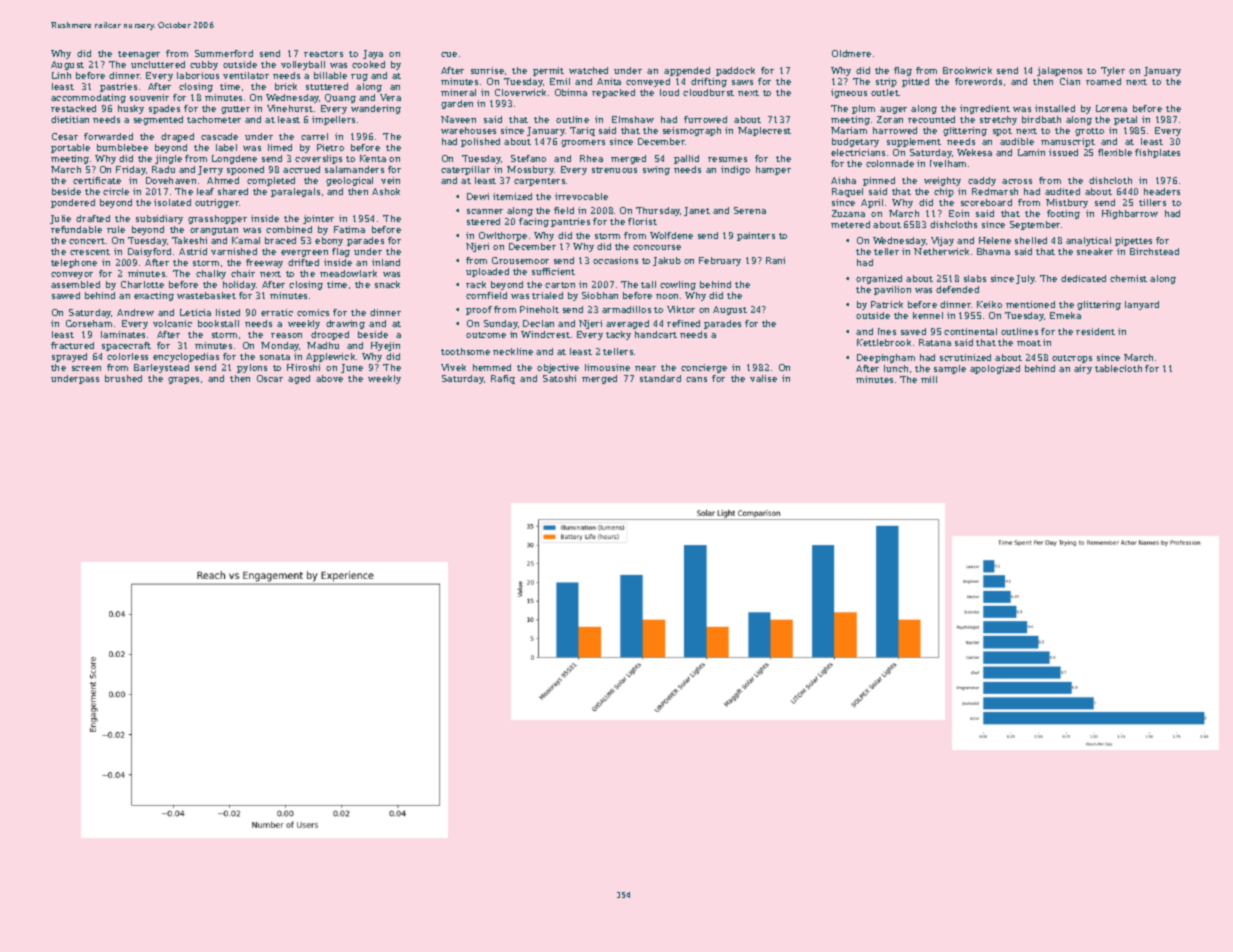 The height and width of the image is (952, 1233). Describe the element at coordinates (503, 236) in the image. I see `Owlthorpe` at that location.
